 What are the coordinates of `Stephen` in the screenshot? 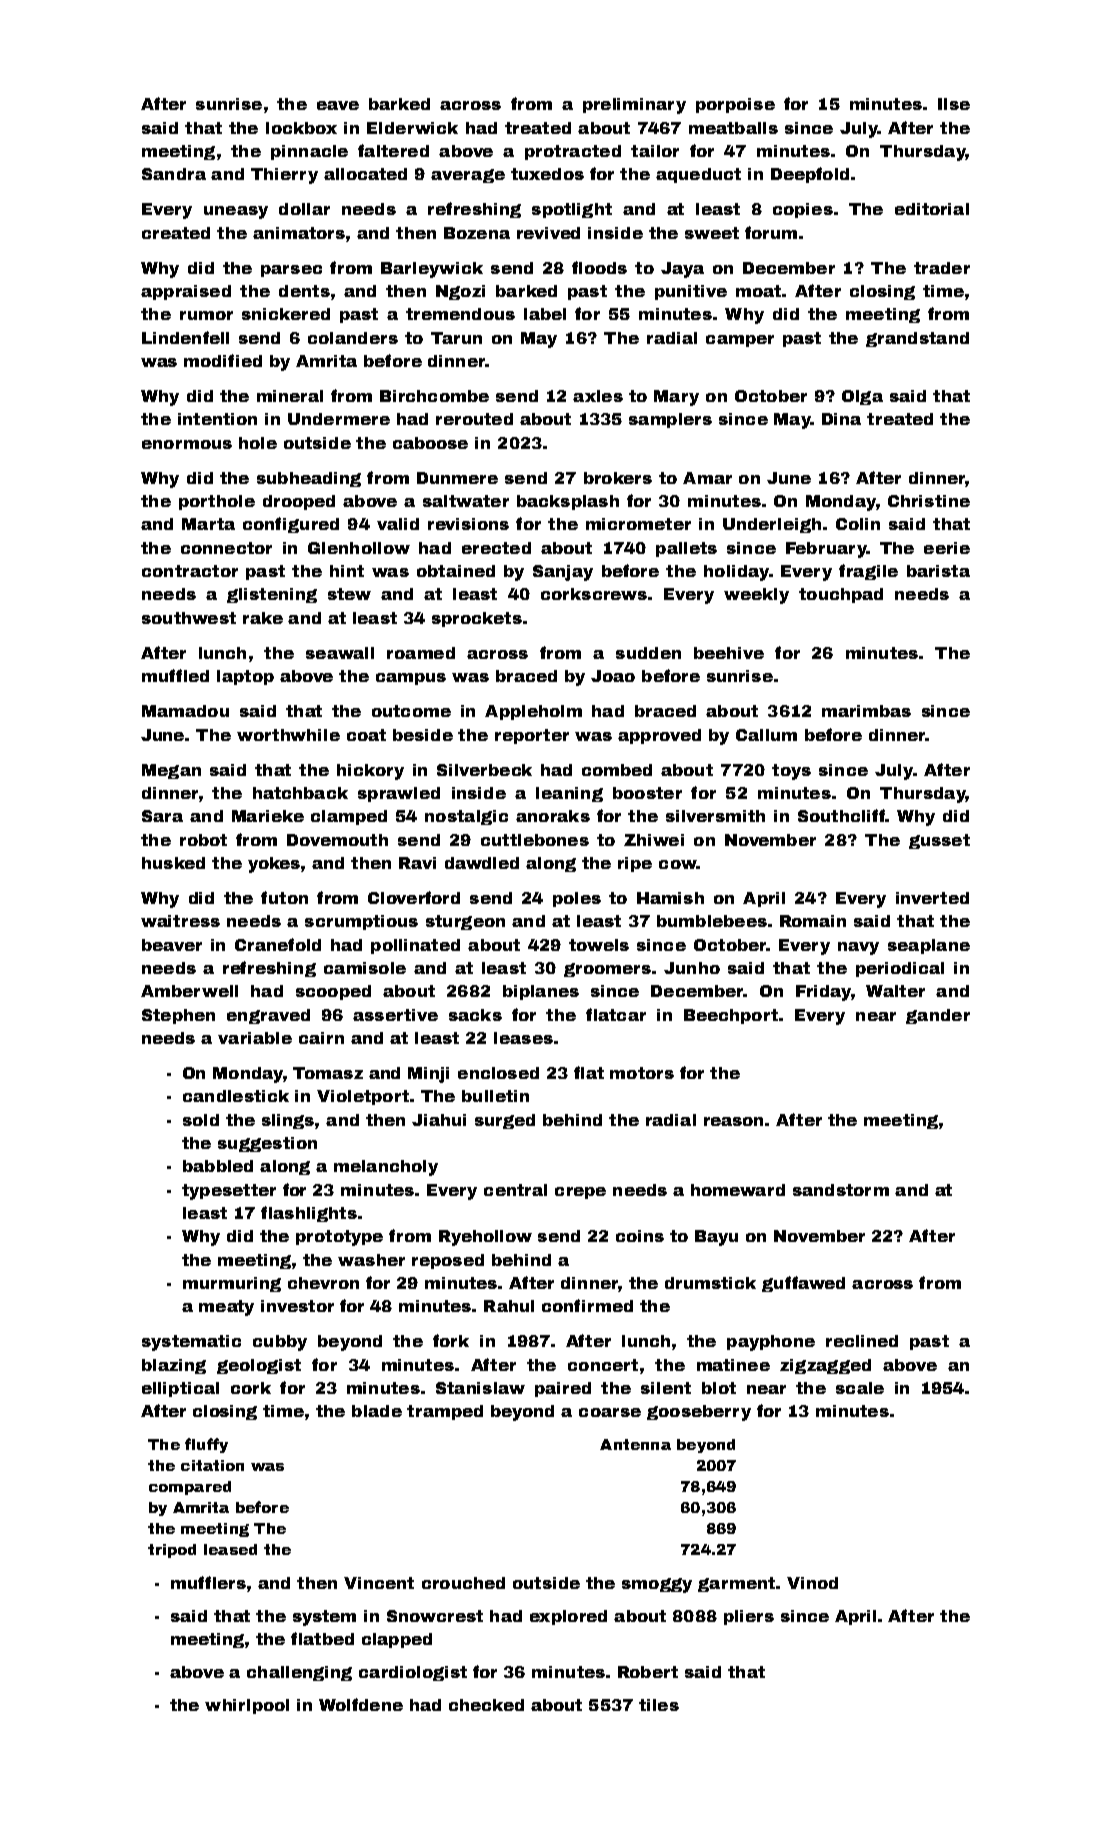 It's located at (178, 1016).
